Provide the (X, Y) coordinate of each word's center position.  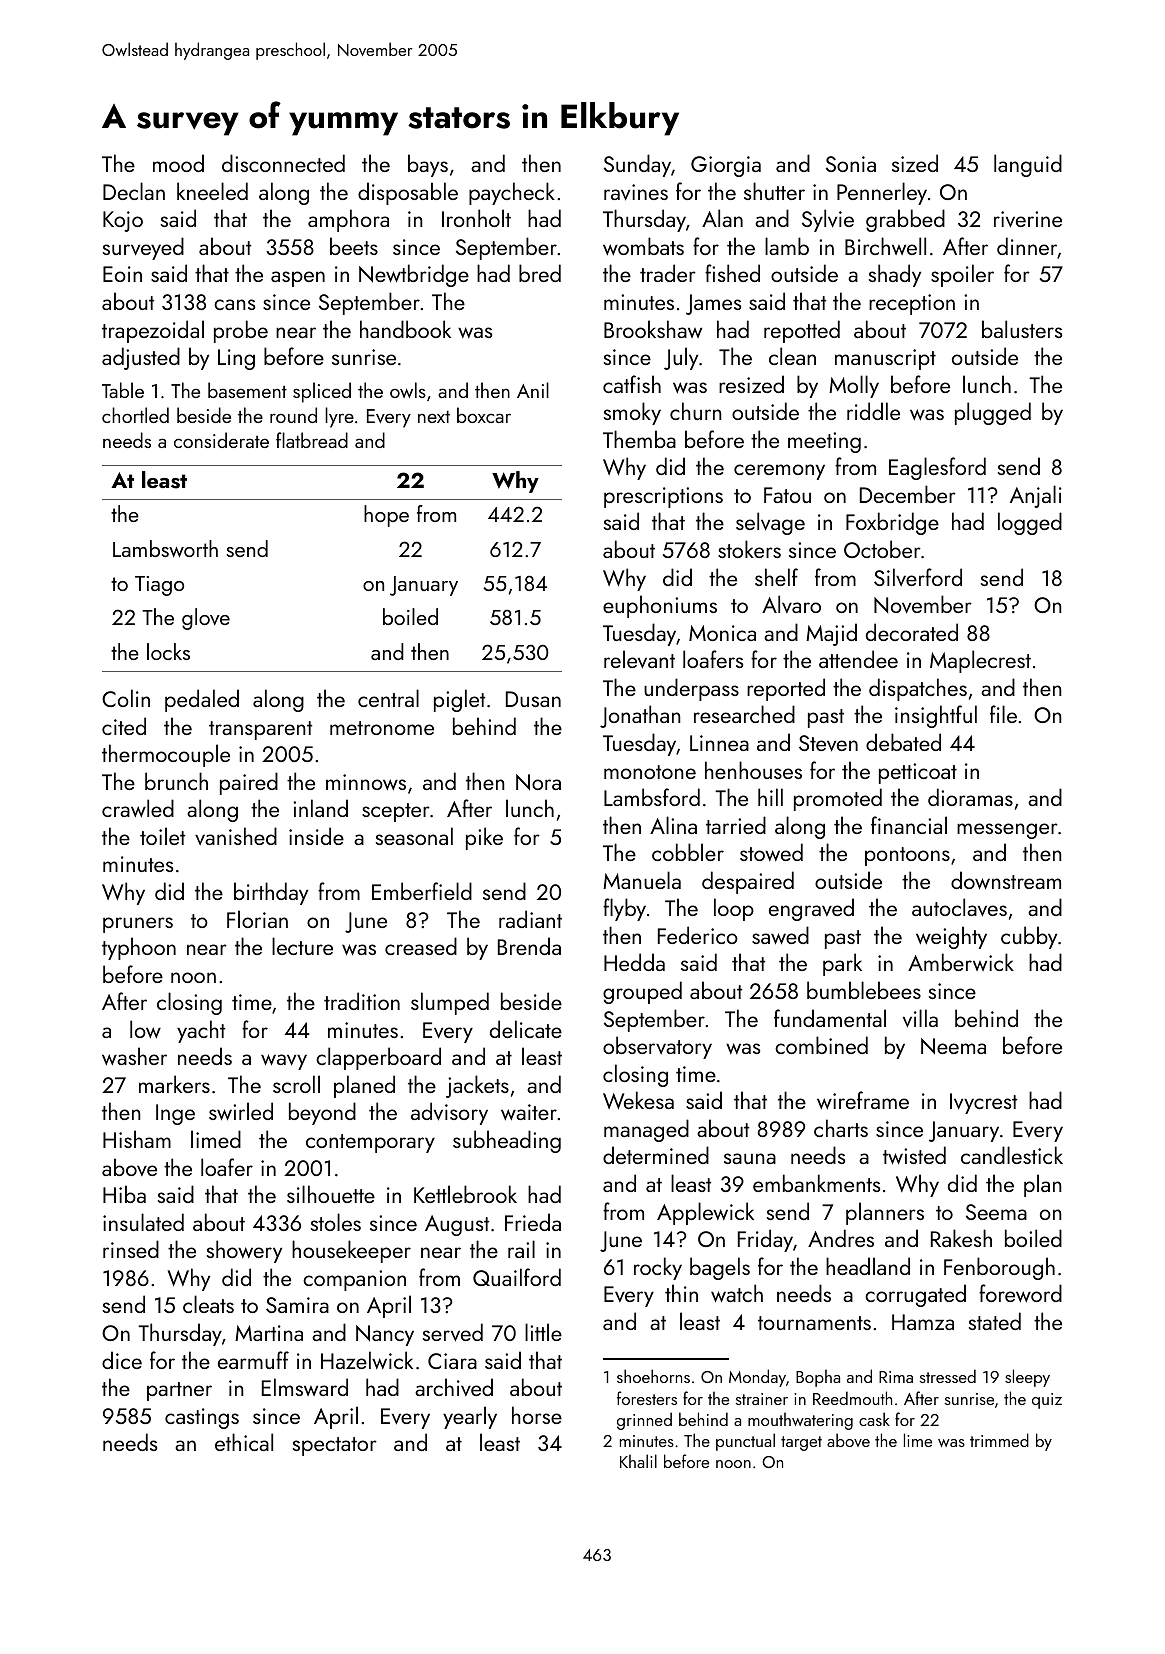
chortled (135, 415)
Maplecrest (980, 661)
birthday (271, 893)
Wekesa (638, 1100)
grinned (644, 1421)
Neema (953, 1046)
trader (668, 273)
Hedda (634, 962)
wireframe (863, 1100)
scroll (296, 1084)
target (801, 1443)
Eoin (122, 274)
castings (202, 1418)
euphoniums (660, 606)
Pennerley (882, 193)
